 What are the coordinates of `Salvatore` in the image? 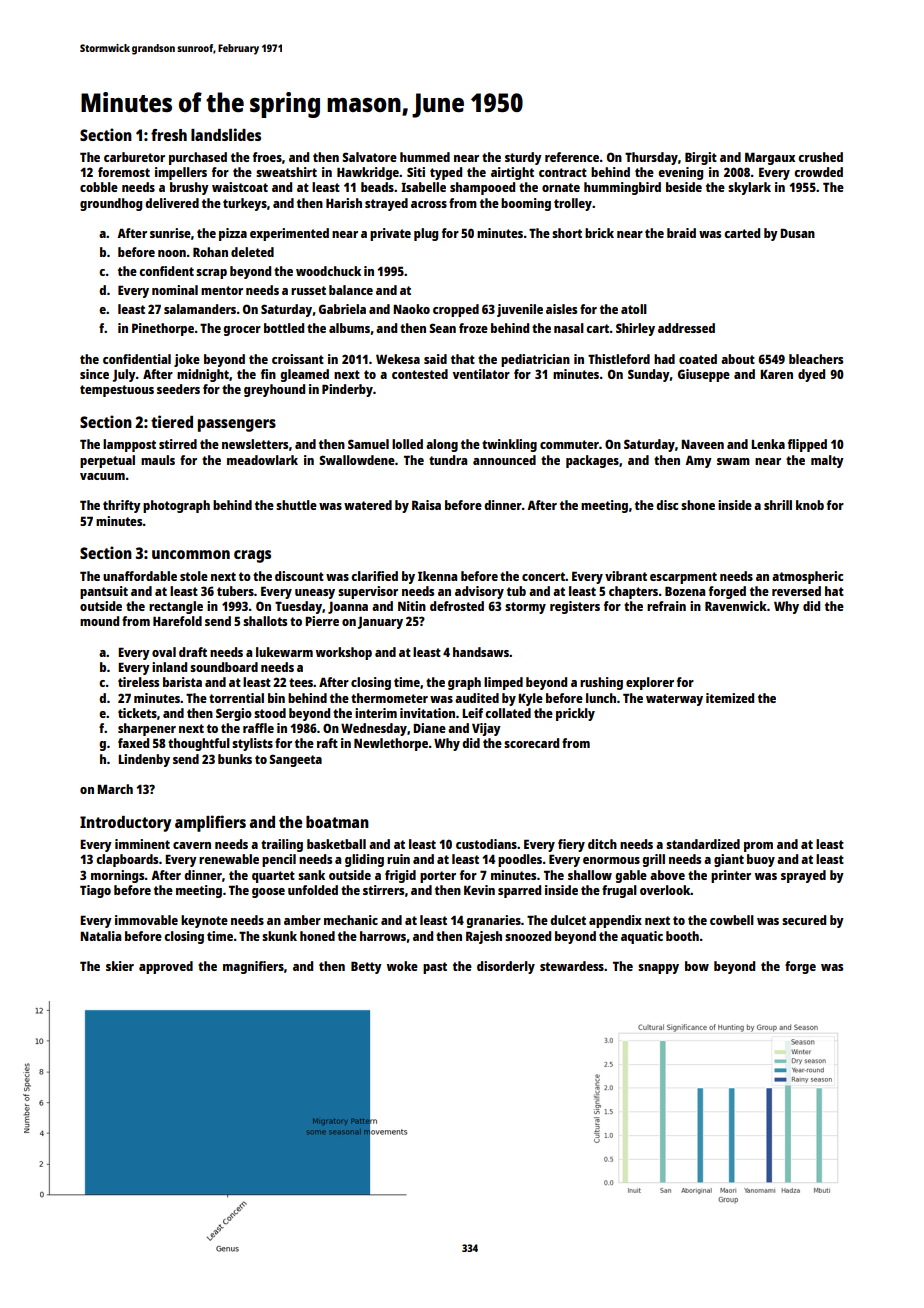 It's located at (369, 157).
